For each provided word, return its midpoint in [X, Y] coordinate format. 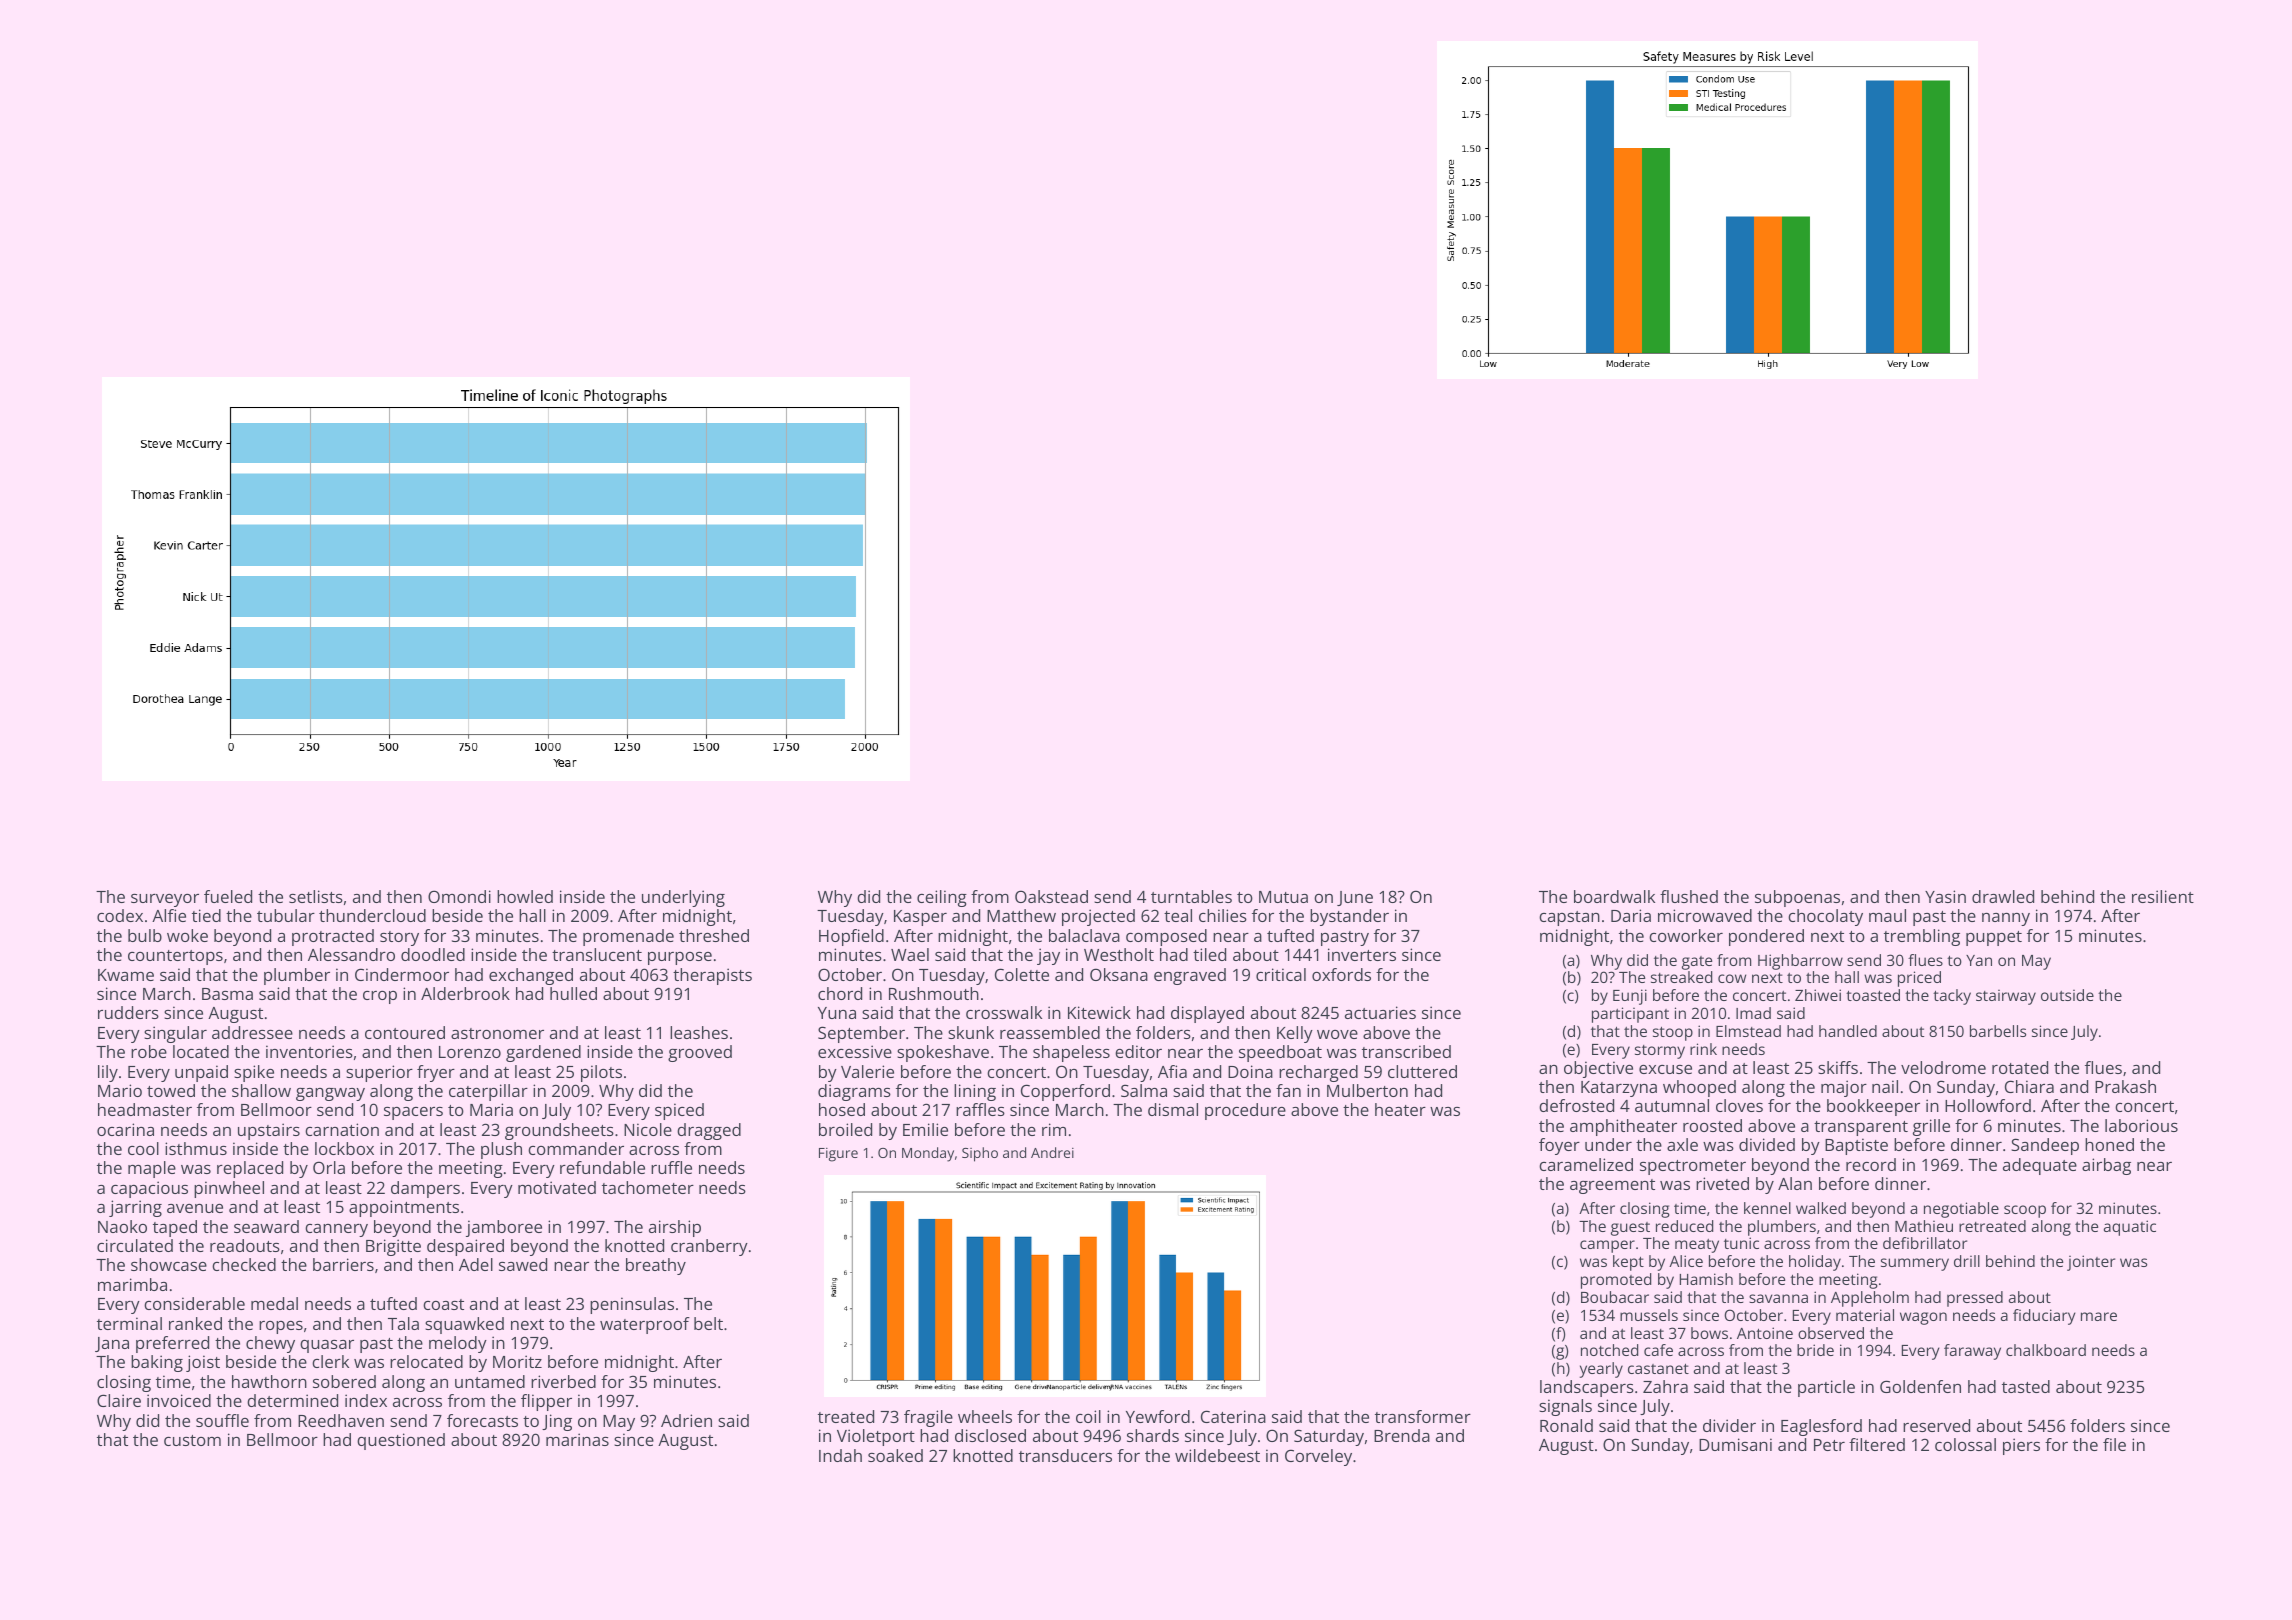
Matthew [1021, 915]
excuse [1665, 1069]
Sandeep [2045, 1146]
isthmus [196, 1148]
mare [2099, 1316]
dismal [1173, 1109]
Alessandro [351, 954]
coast [443, 1304]
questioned [401, 1441]
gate [1697, 963]
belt [708, 1323]
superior [379, 1073]
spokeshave [943, 1053]
